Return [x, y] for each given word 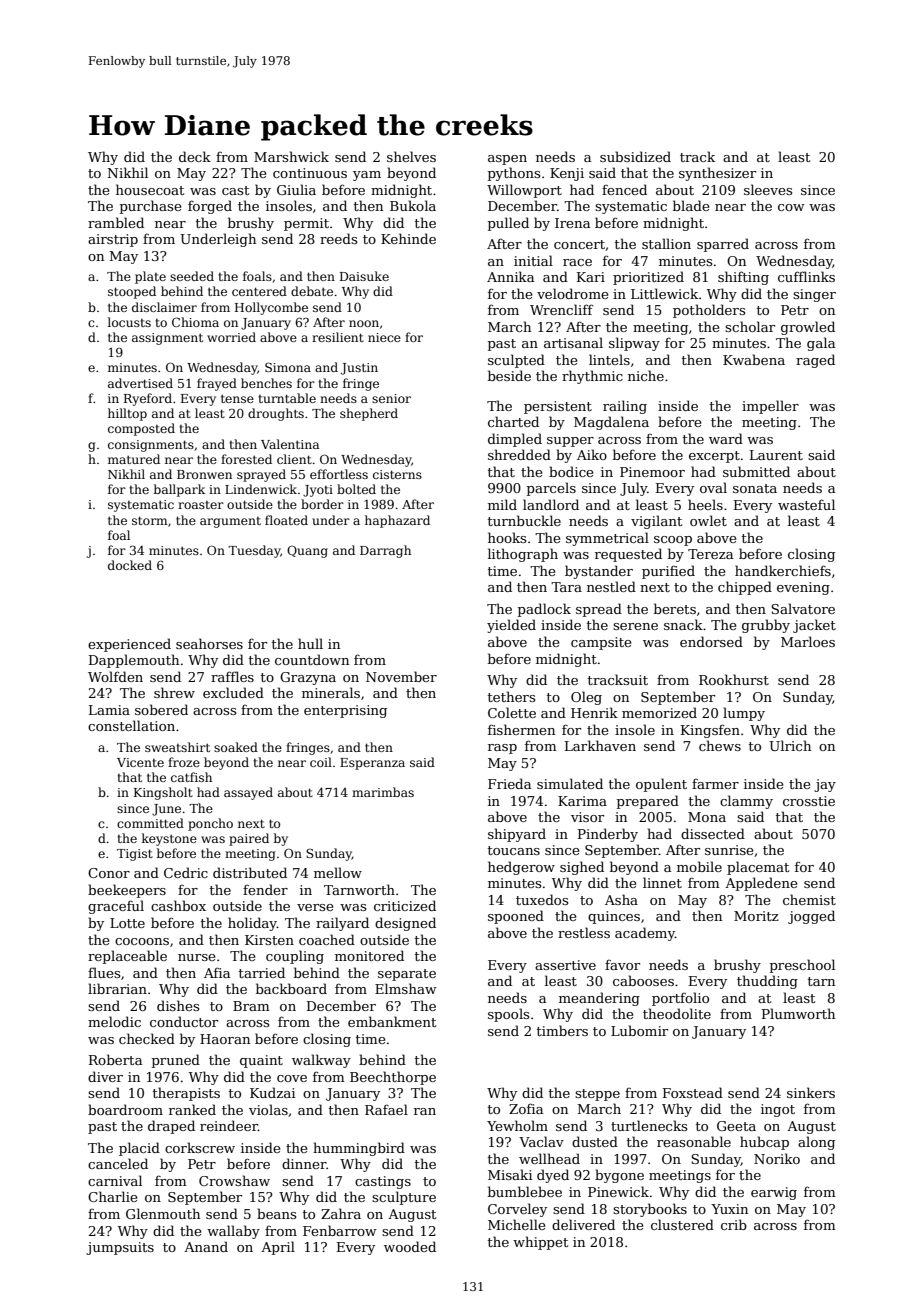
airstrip [113, 240]
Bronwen [204, 474]
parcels [551, 489]
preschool [802, 966]
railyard [342, 924]
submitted [756, 471]
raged [815, 361]
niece [384, 337]
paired [249, 839]
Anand [206, 1246]
